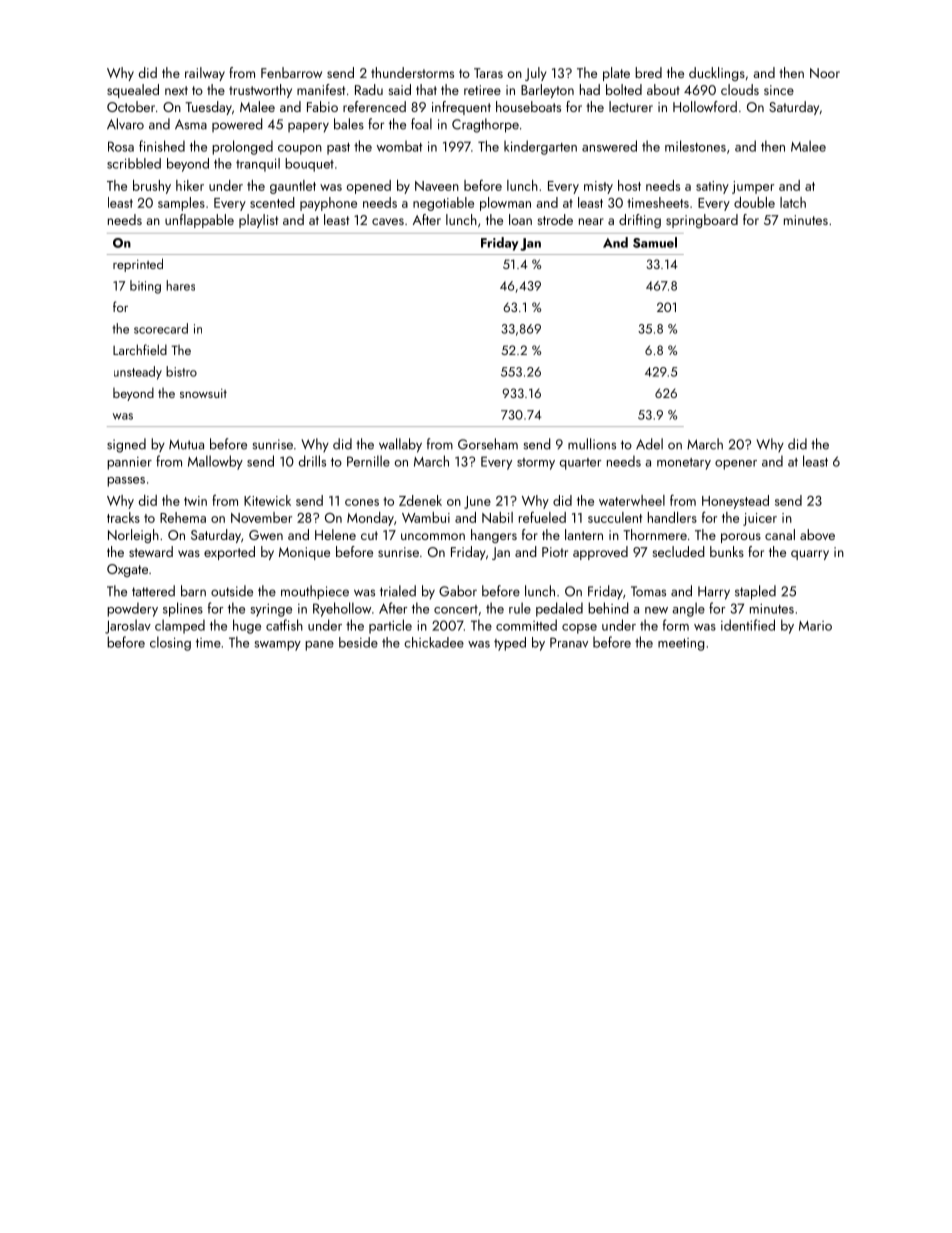  Describe the element at coordinates (663, 89) in the screenshot. I see `about` at that location.
